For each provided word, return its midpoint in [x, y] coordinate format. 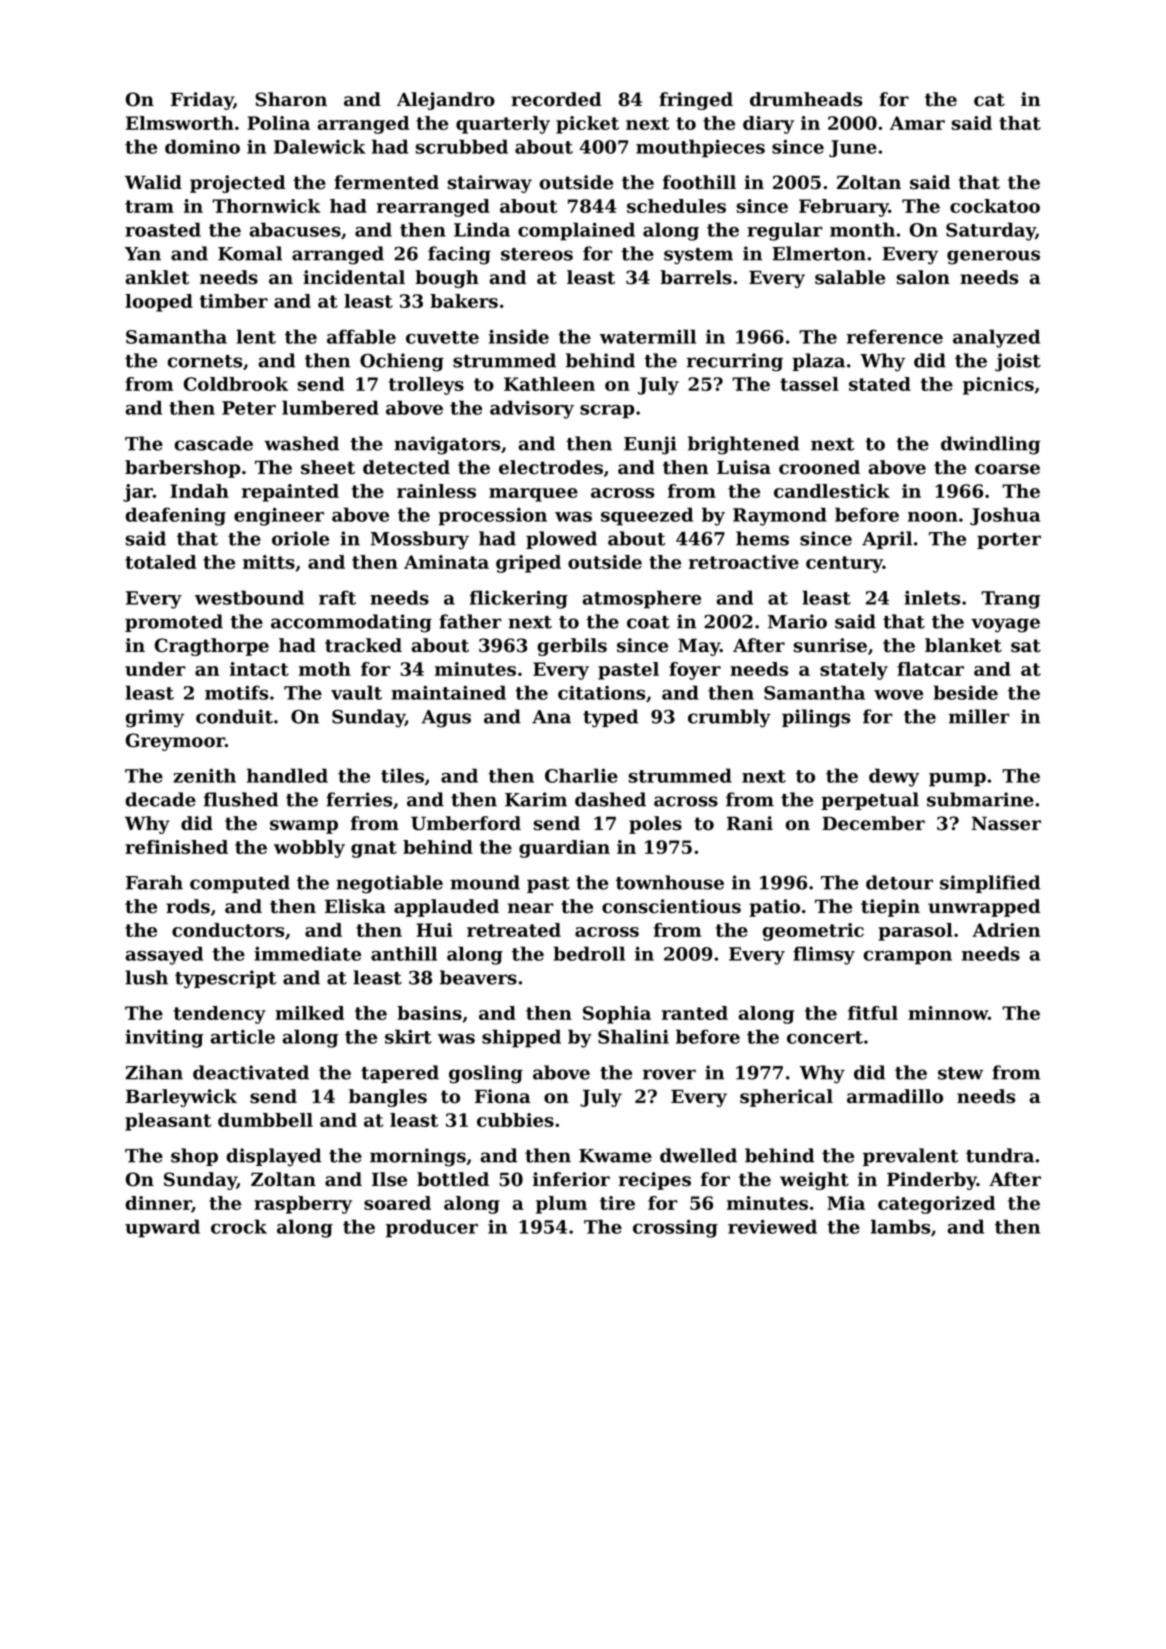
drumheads [806, 99]
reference [895, 336]
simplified [990, 884]
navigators [447, 445]
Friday [202, 101]
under [155, 669]
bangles [388, 1098]
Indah [199, 491]
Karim [536, 799]
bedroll [589, 953]
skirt [408, 1036]
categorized [936, 1205]
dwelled [698, 1155]
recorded [556, 99]
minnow [948, 1013]
